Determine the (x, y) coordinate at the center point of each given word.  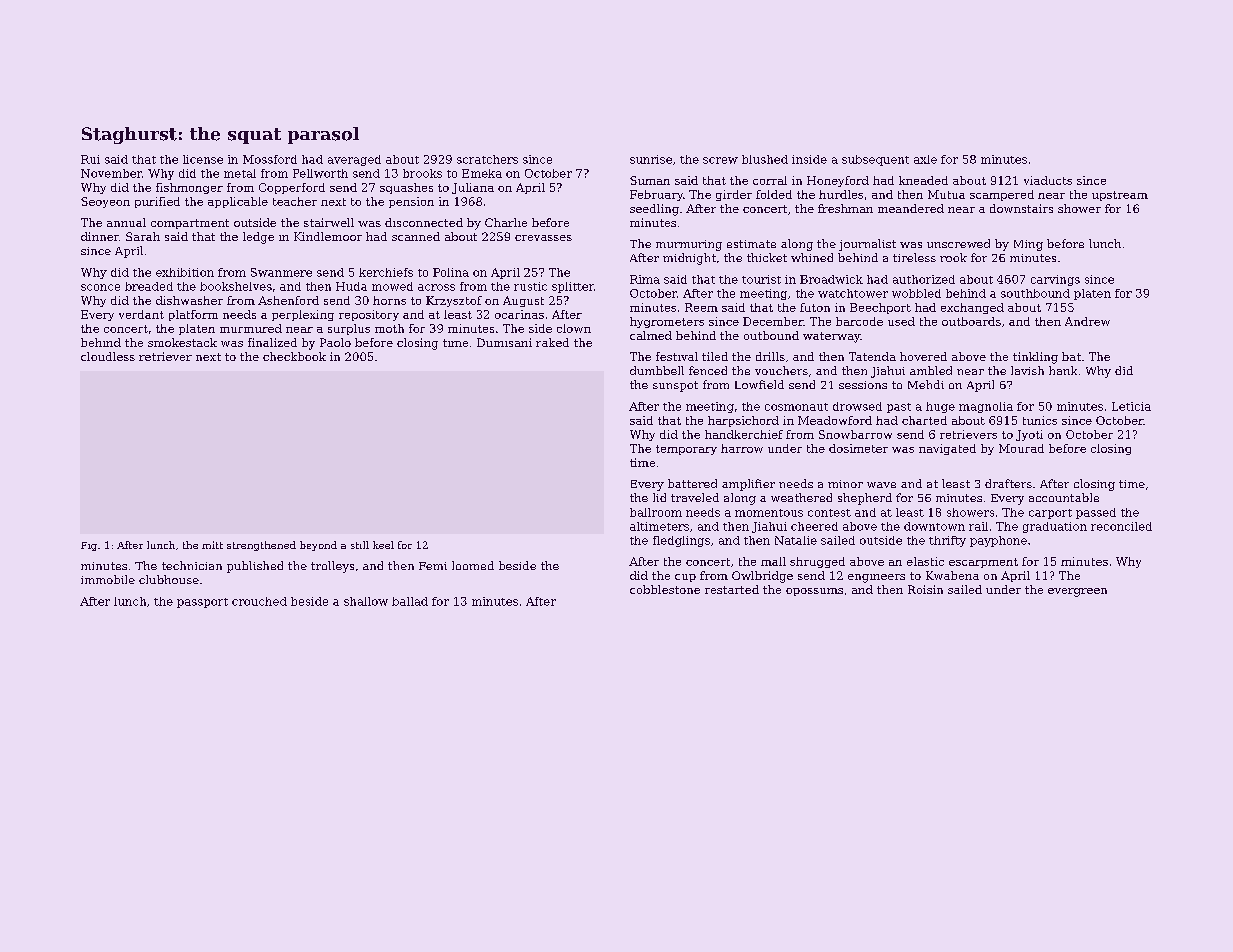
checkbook (294, 356)
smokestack (182, 342)
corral (770, 180)
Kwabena (952, 575)
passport (202, 603)
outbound (771, 335)
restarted (732, 589)
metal (240, 173)
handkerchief (744, 434)
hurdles (841, 194)
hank (1063, 370)
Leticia (1131, 406)
